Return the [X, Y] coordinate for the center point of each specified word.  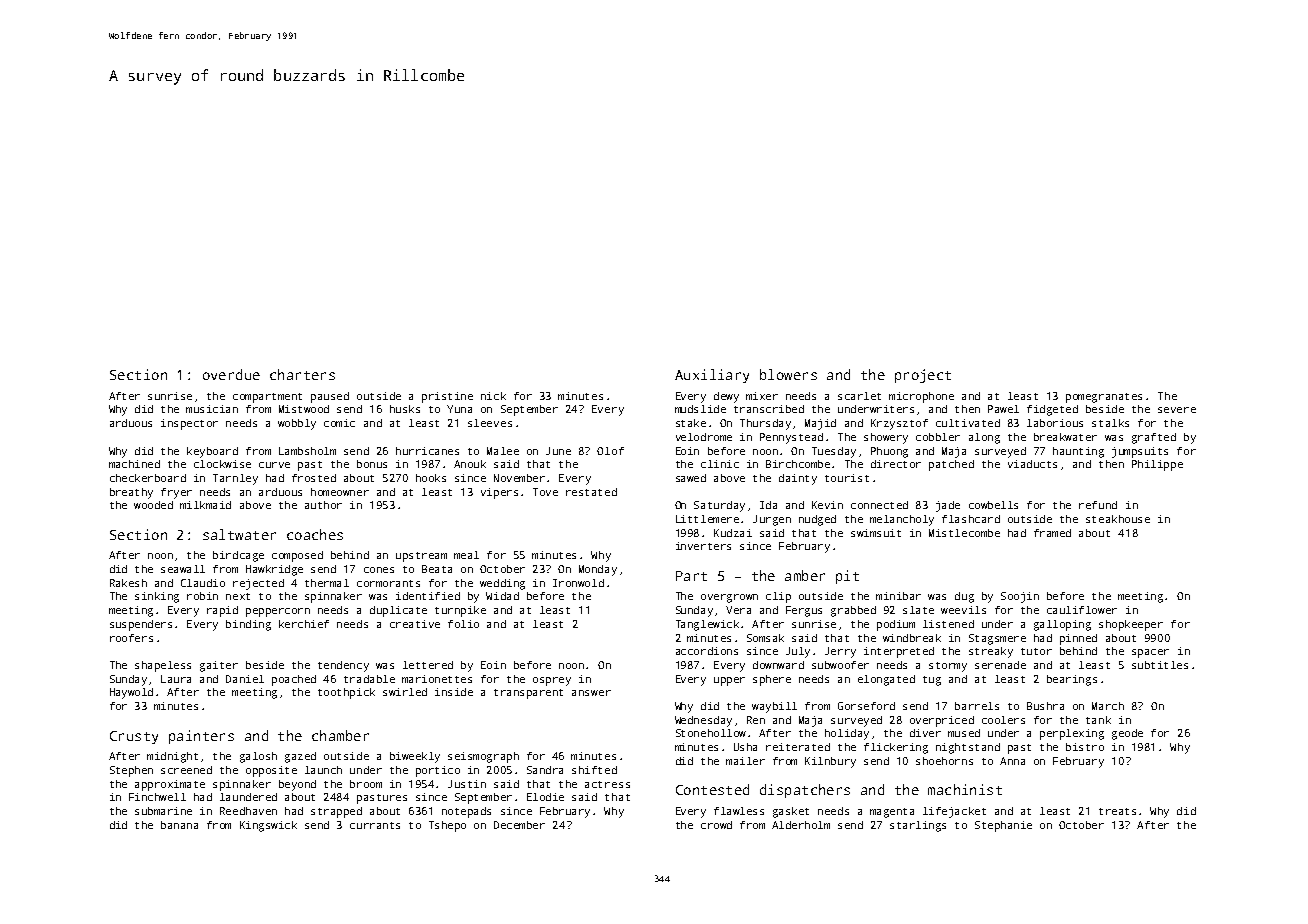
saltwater [239, 534]
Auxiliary [712, 376]
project [923, 376]
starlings [918, 826]
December [519, 825]
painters [201, 737]
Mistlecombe [964, 533]
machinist [965, 789]
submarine [163, 811]
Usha [745, 747]
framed [1052, 533]
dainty [798, 479]
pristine [447, 397]
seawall [183, 569]
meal [466, 555]
